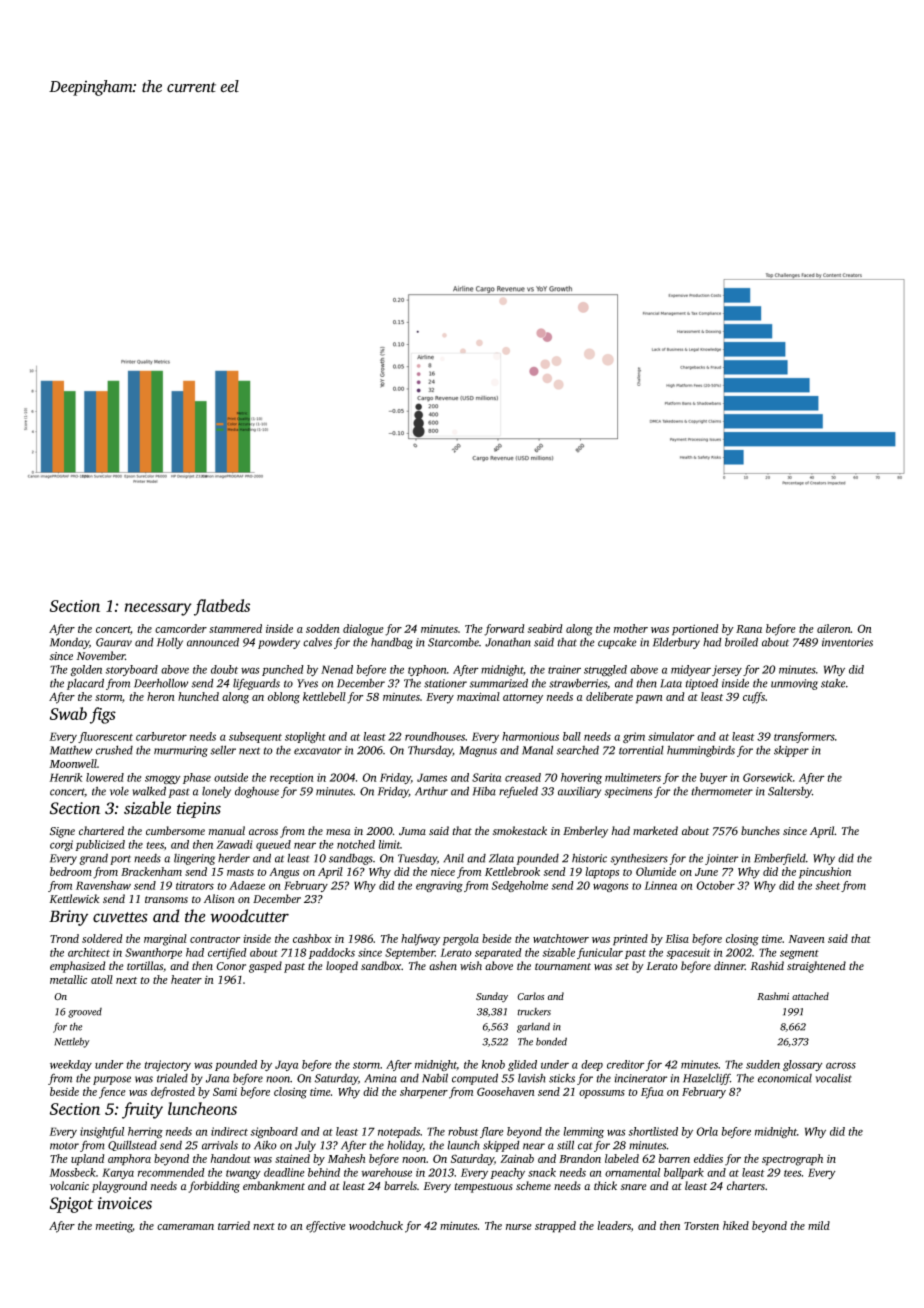  What do you see at coordinates (151, 871) in the screenshot?
I see `Brackenham` at bounding box center [151, 871].
